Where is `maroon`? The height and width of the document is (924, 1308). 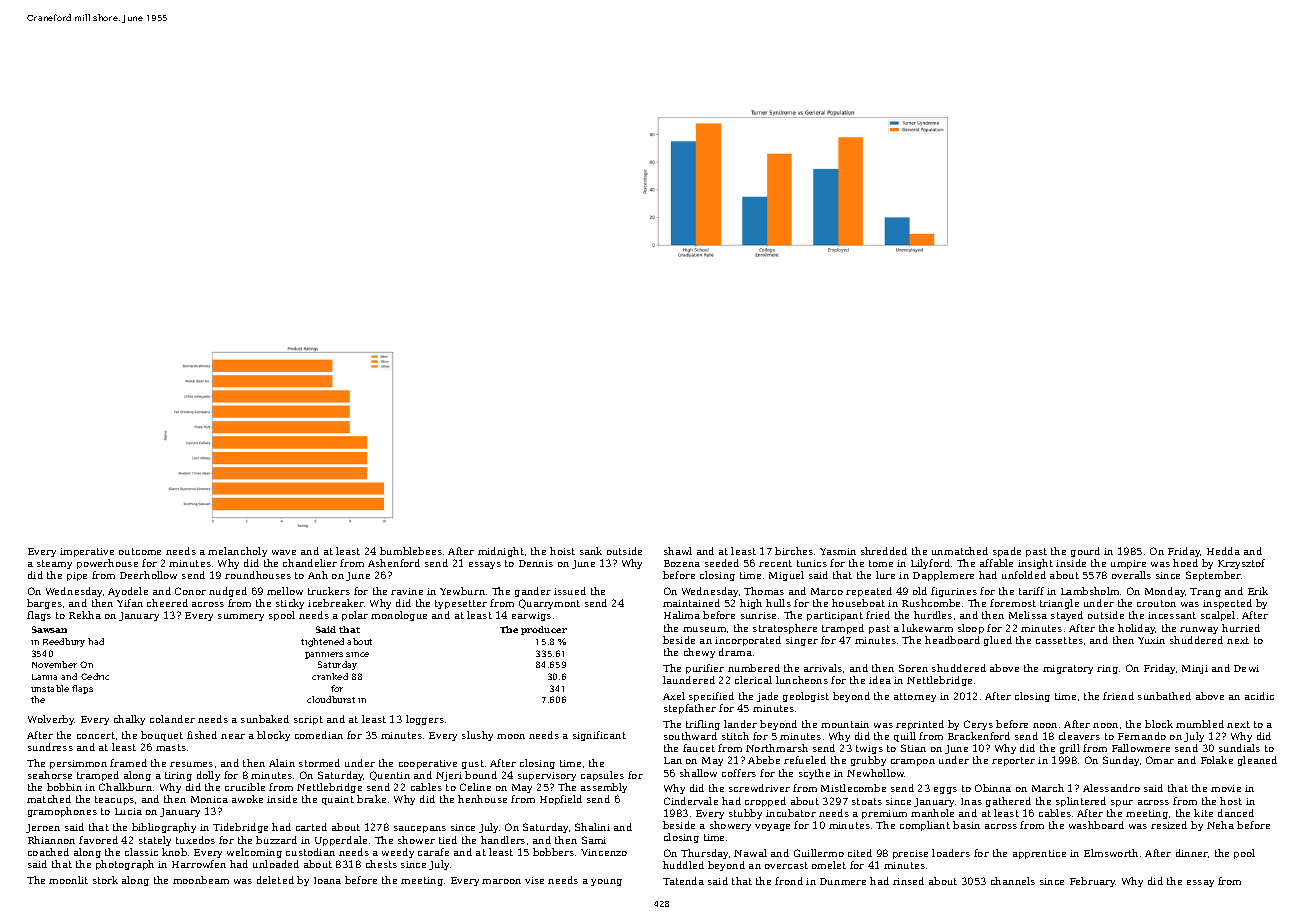
maroon is located at coordinates (501, 881).
